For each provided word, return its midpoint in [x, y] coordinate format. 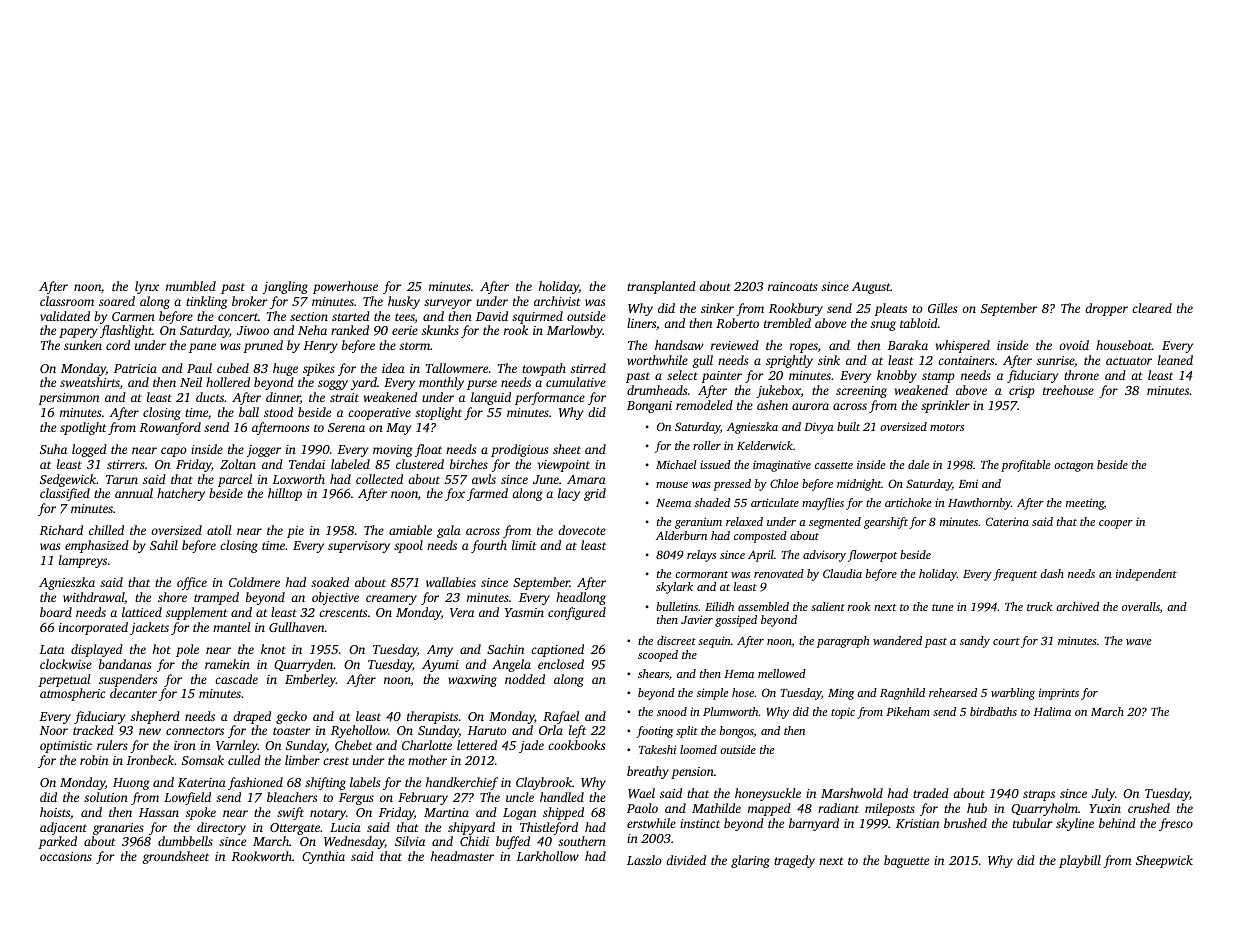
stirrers [126, 464]
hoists [55, 812]
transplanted [661, 287]
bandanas [125, 664]
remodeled [704, 405]
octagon [1073, 467]
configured [577, 613]
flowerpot [872, 556]
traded [931, 793]
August [871, 288]
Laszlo [644, 860]
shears [653, 673]
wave [1138, 642]
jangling [285, 287]
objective [335, 598]
